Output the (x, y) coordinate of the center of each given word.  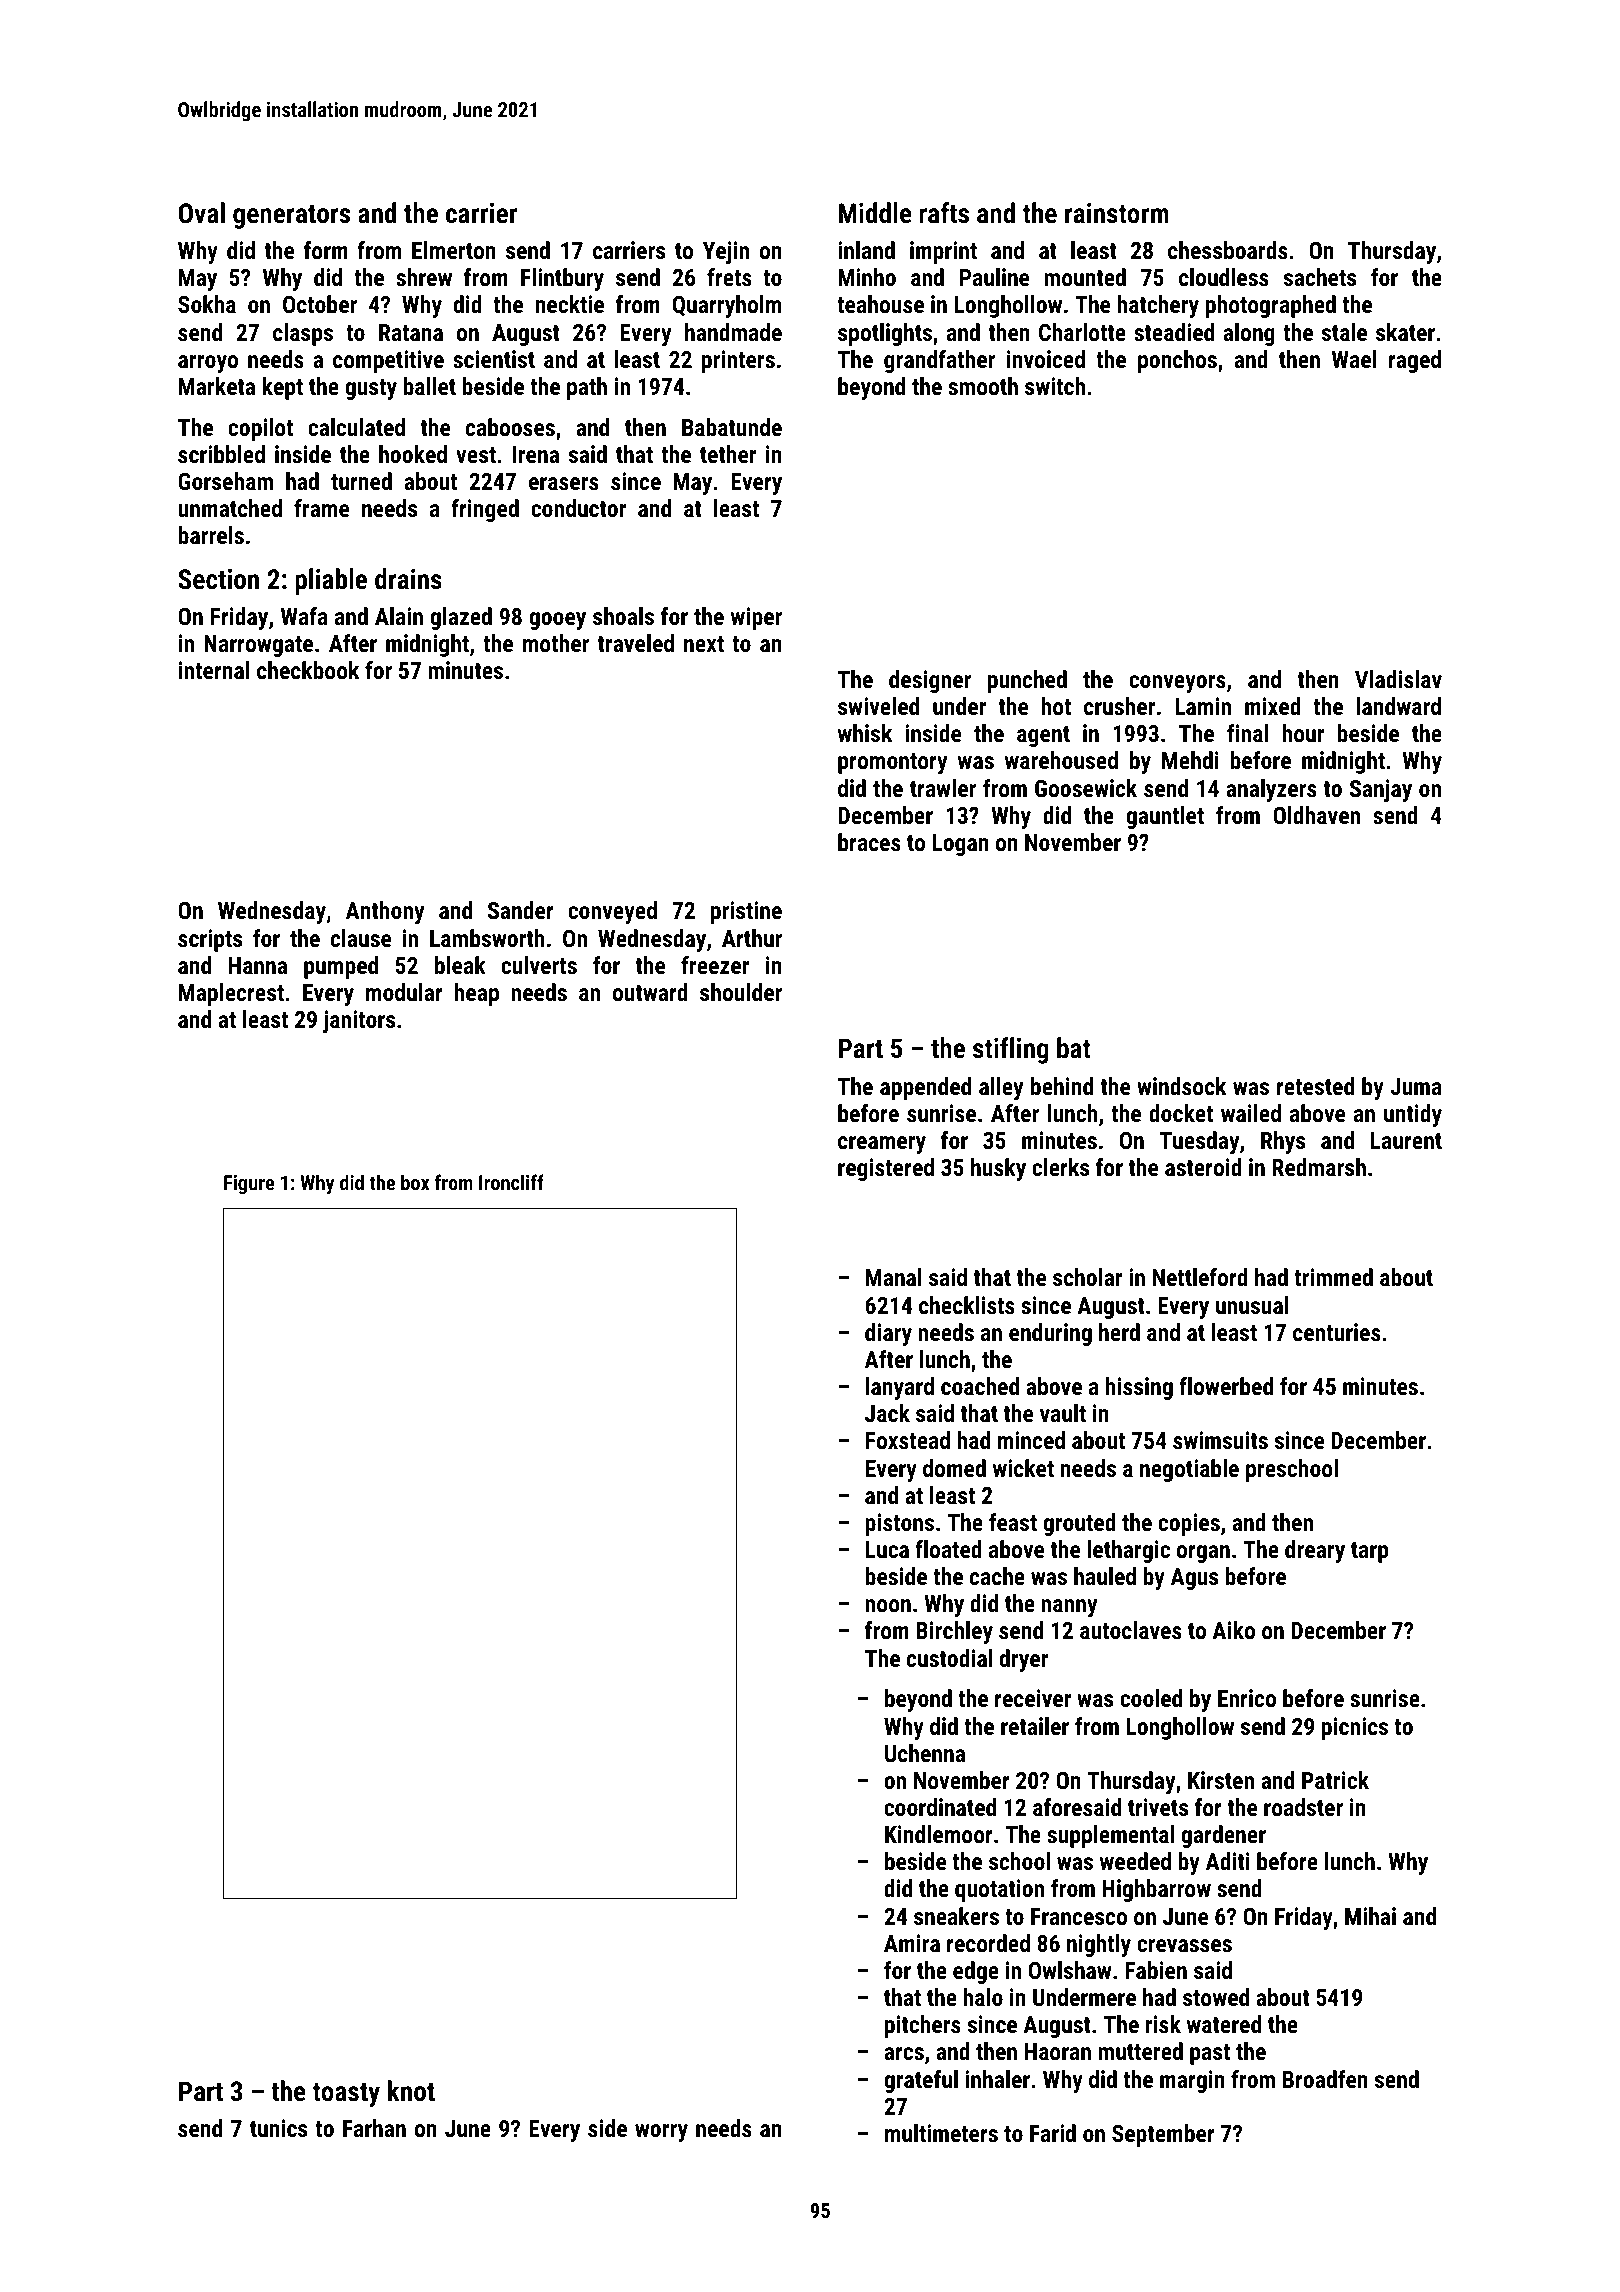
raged (1415, 361)
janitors (359, 1021)
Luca (887, 1549)
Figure (249, 1184)
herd (1119, 1332)
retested (1315, 1086)
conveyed (612, 912)
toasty (346, 2095)
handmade (733, 332)
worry (661, 2133)
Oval (201, 213)
